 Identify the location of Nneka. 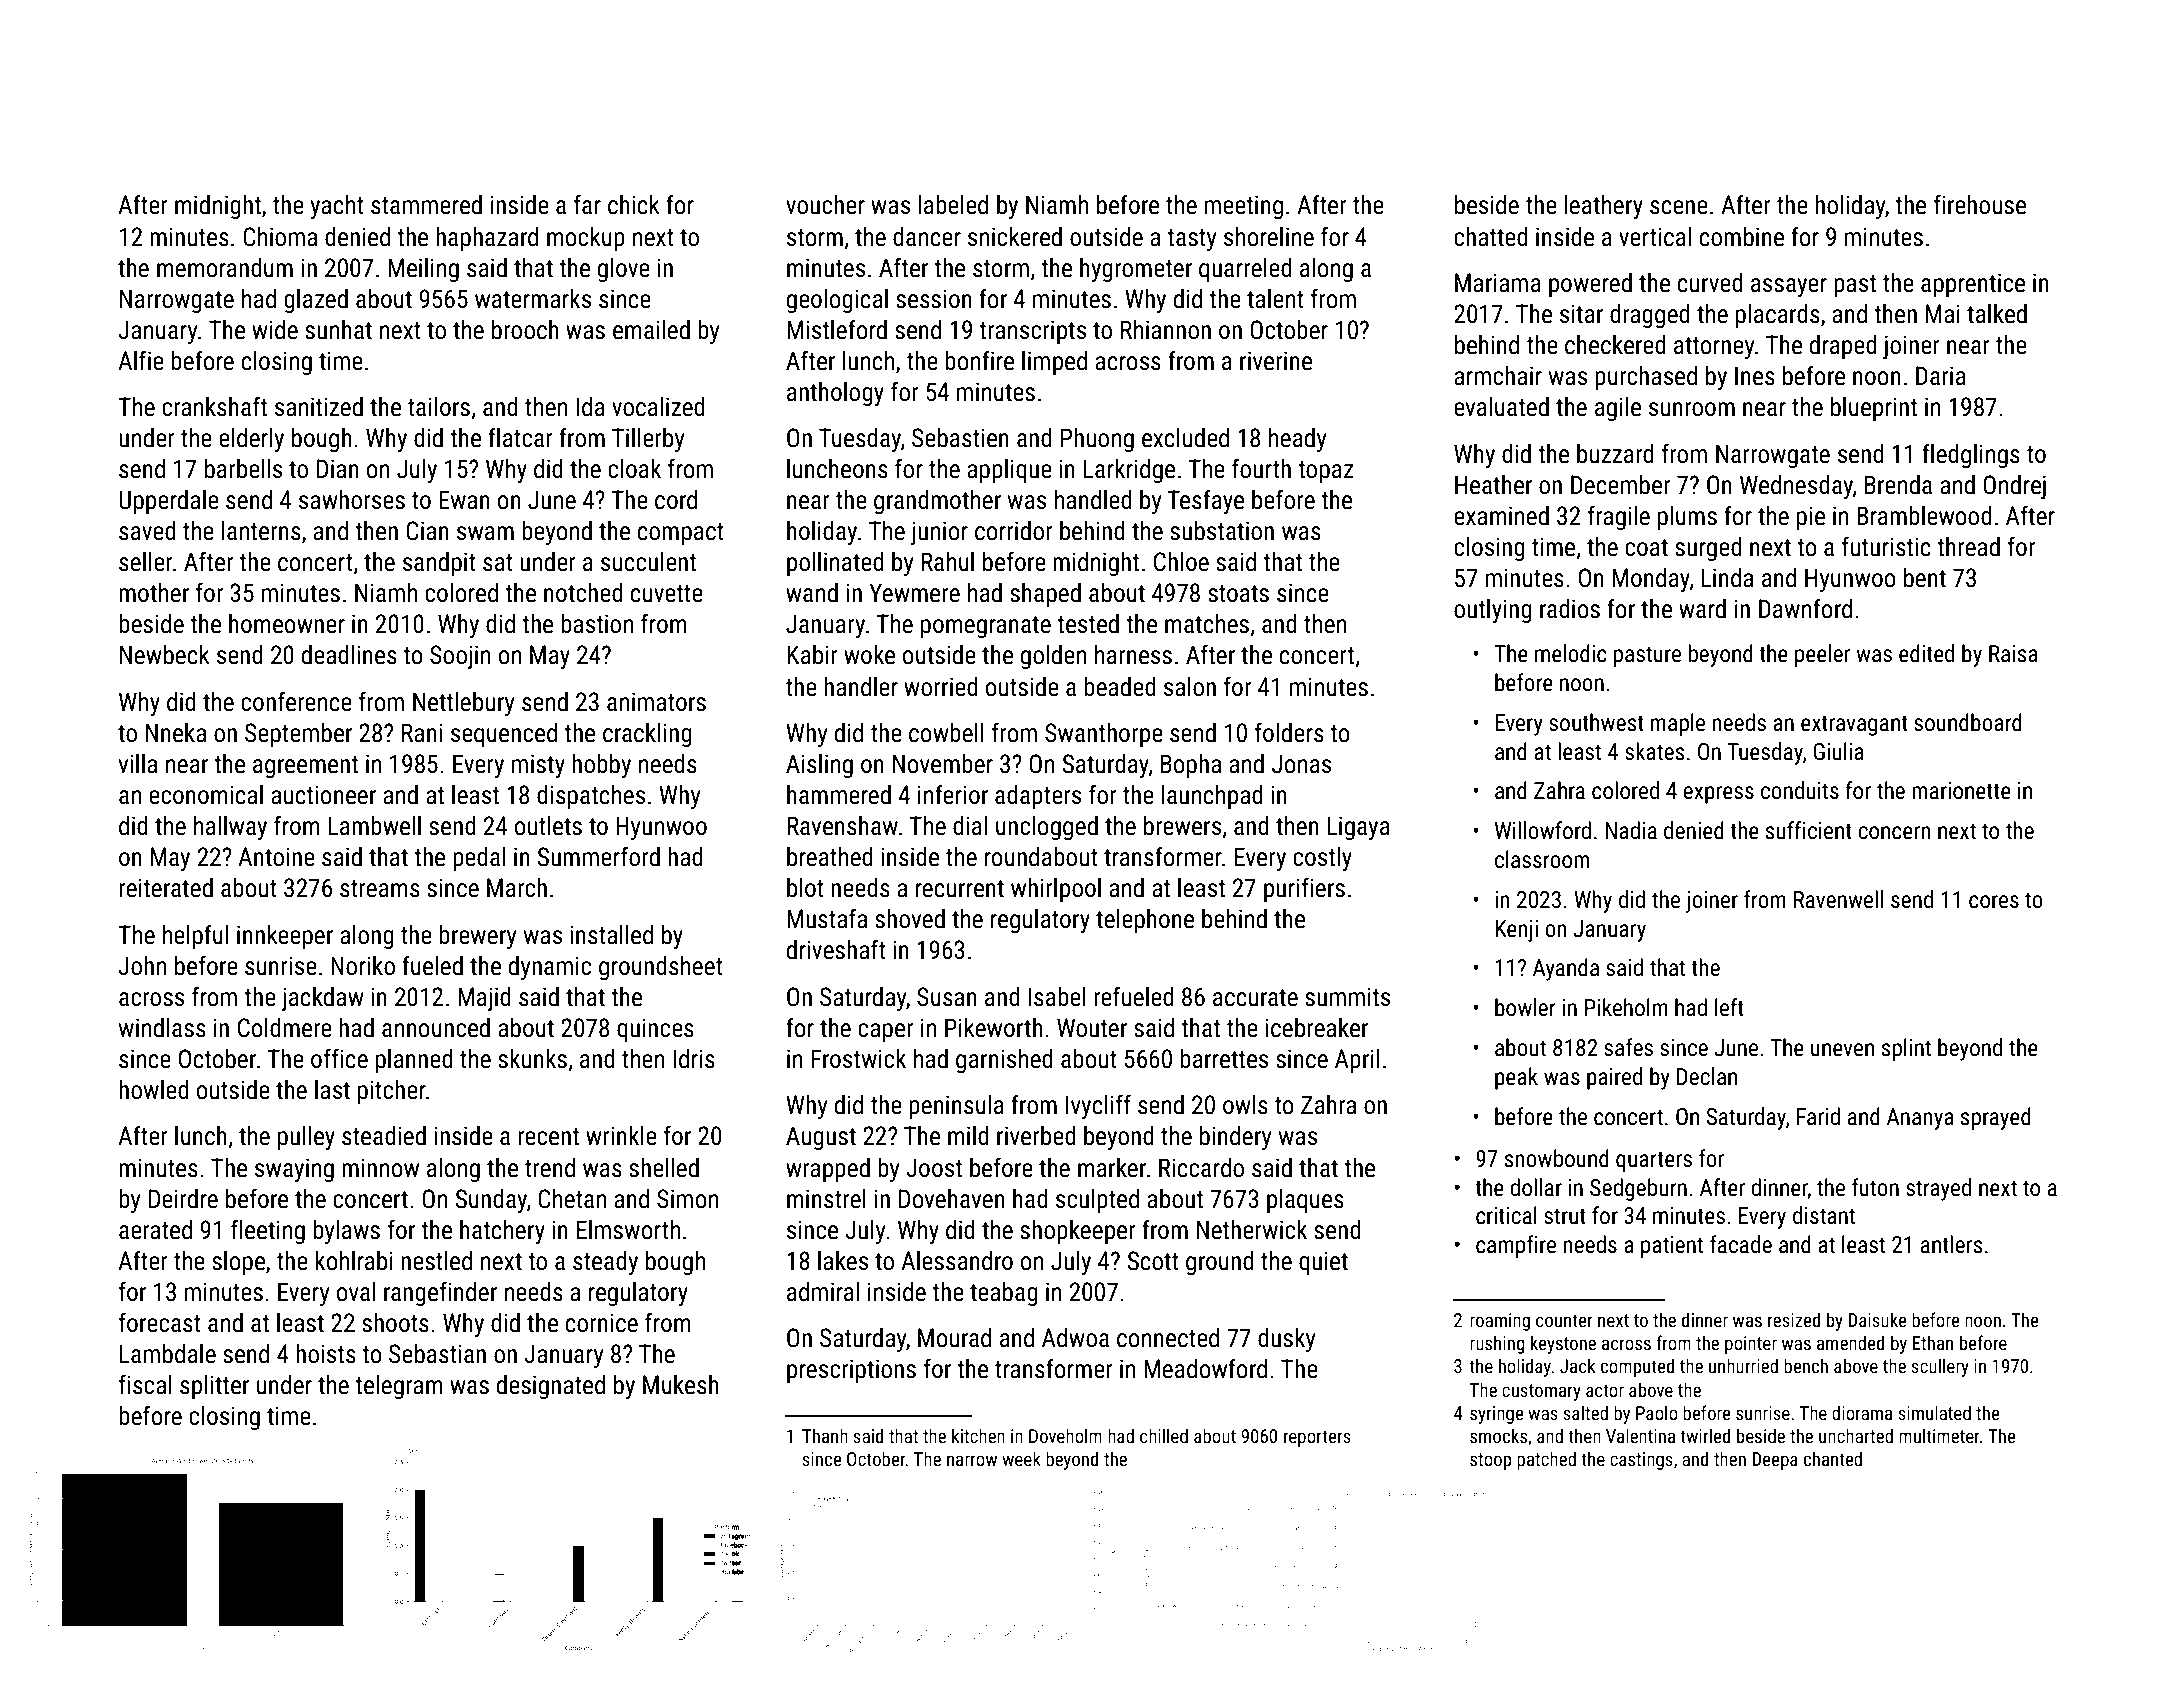
(176, 733).
